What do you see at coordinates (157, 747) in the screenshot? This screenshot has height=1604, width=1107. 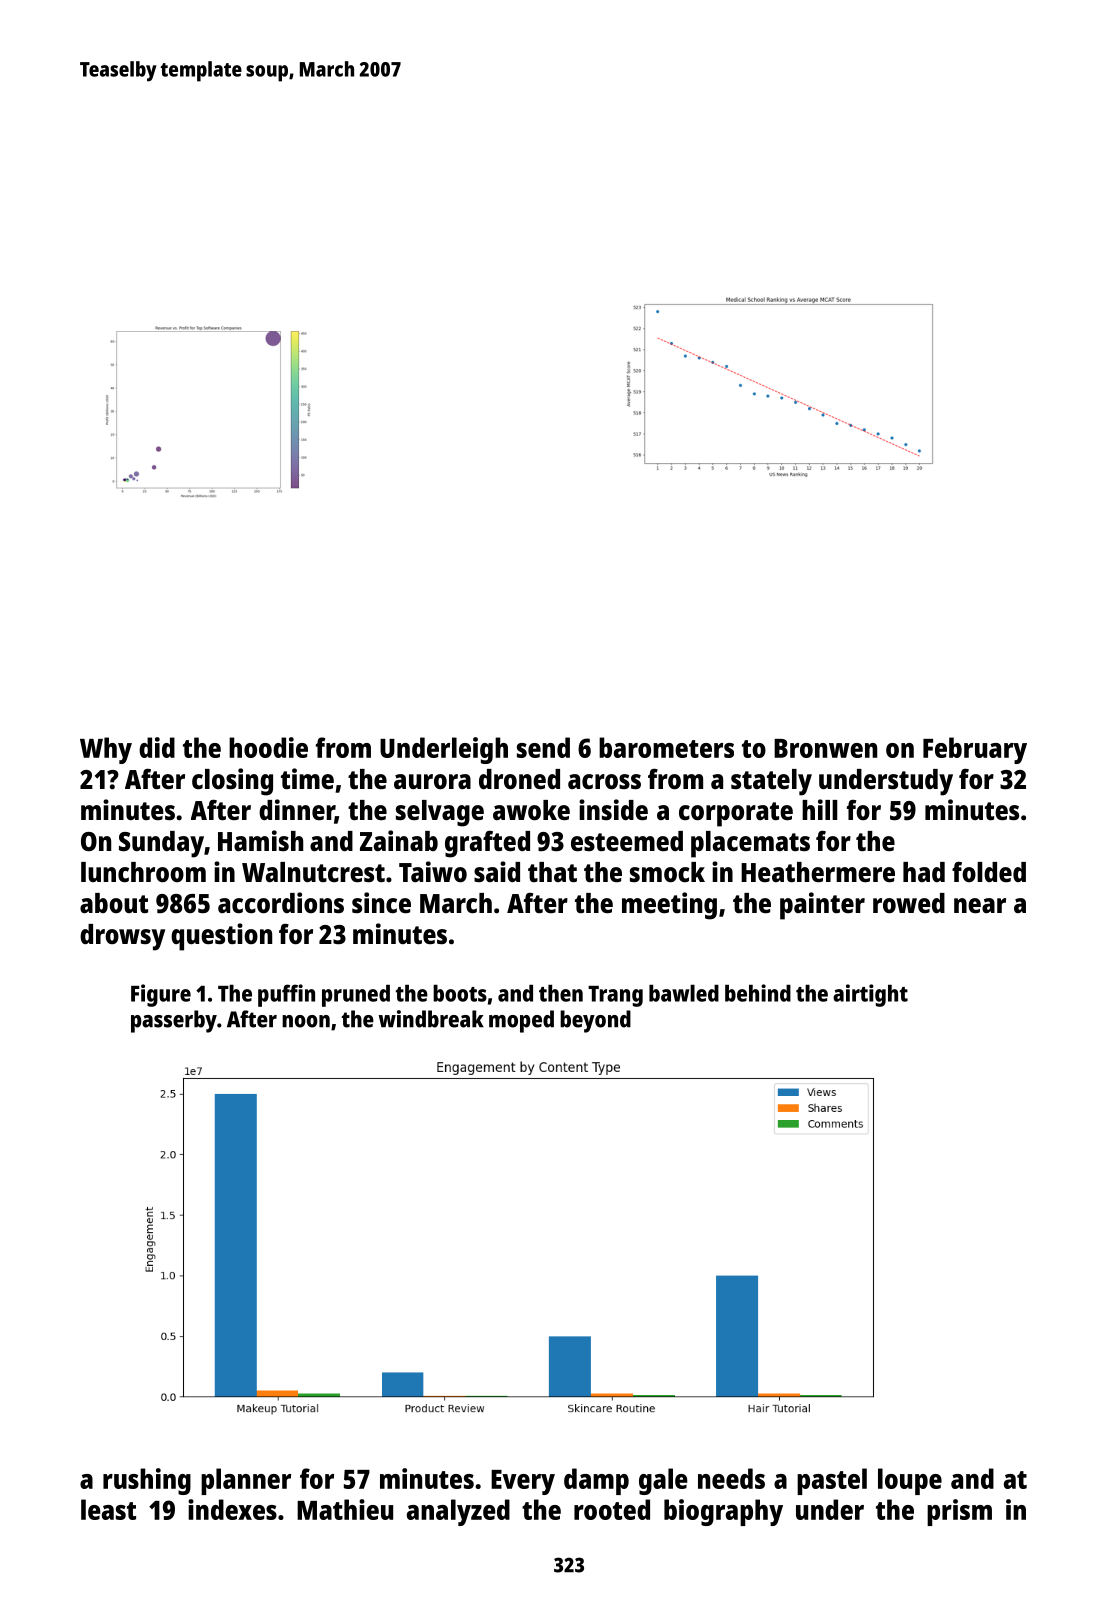 I see `did` at bounding box center [157, 747].
